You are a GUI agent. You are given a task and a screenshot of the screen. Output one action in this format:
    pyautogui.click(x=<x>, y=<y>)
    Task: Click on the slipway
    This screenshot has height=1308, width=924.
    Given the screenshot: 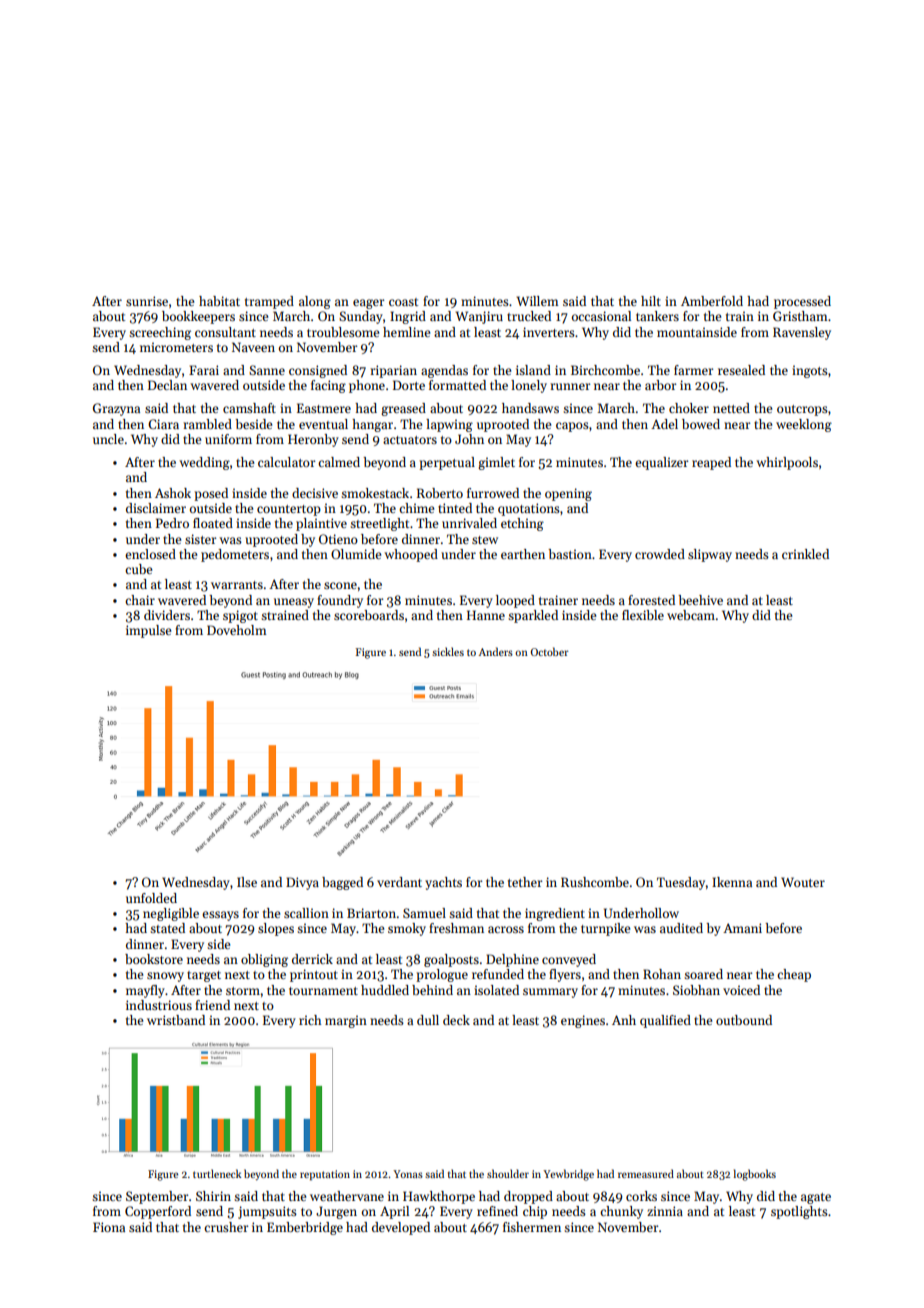 What is the action you would take?
    pyautogui.click(x=710, y=555)
